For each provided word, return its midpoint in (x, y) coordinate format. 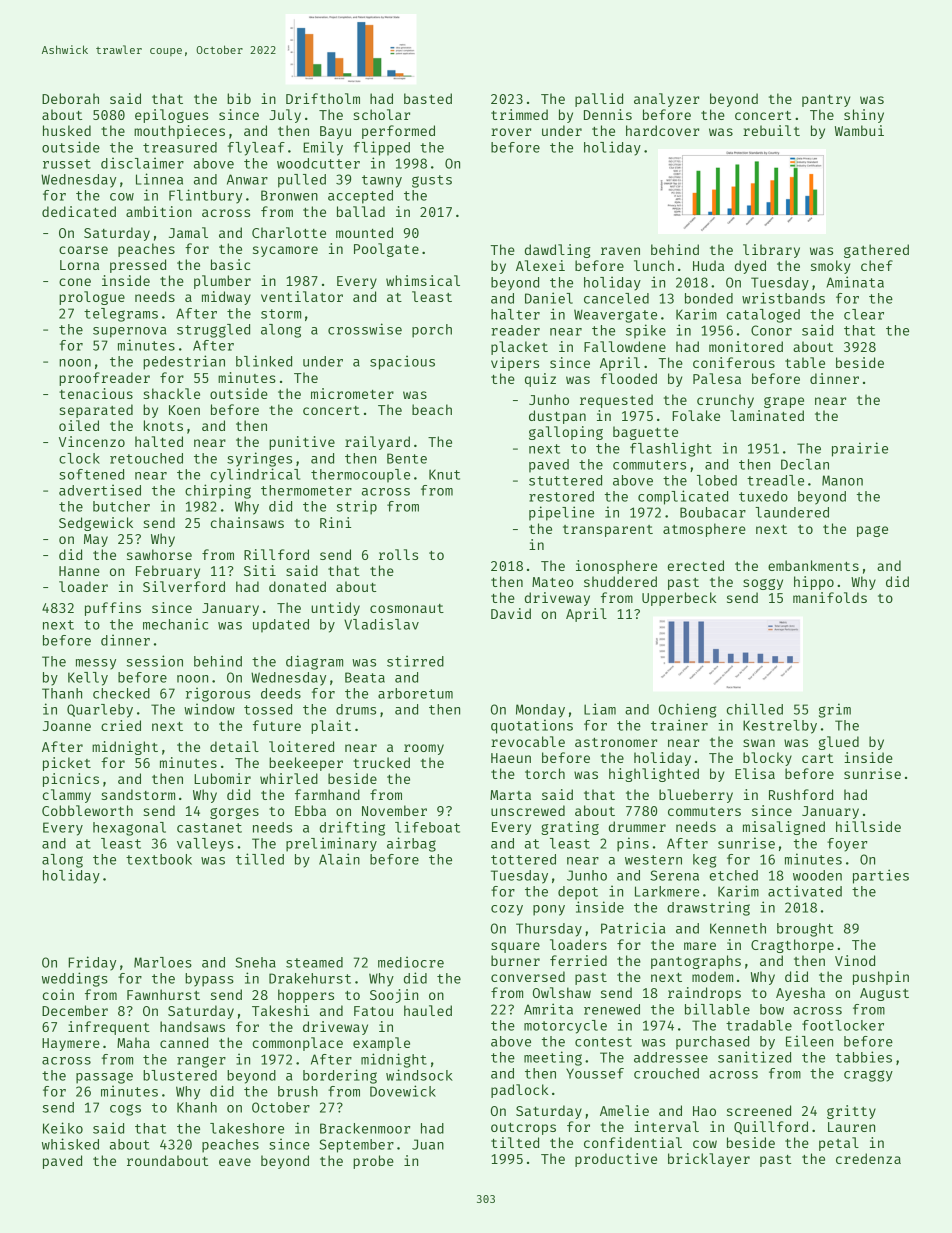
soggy (763, 584)
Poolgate (386, 250)
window (209, 709)
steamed (314, 962)
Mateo (552, 582)
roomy (424, 749)
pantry (826, 101)
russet (67, 164)
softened (91, 474)
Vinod (855, 960)
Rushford (801, 794)
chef (877, 265)
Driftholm (323, 98)
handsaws (192, 1026)
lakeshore (247, 1128)
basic (230, 264)
